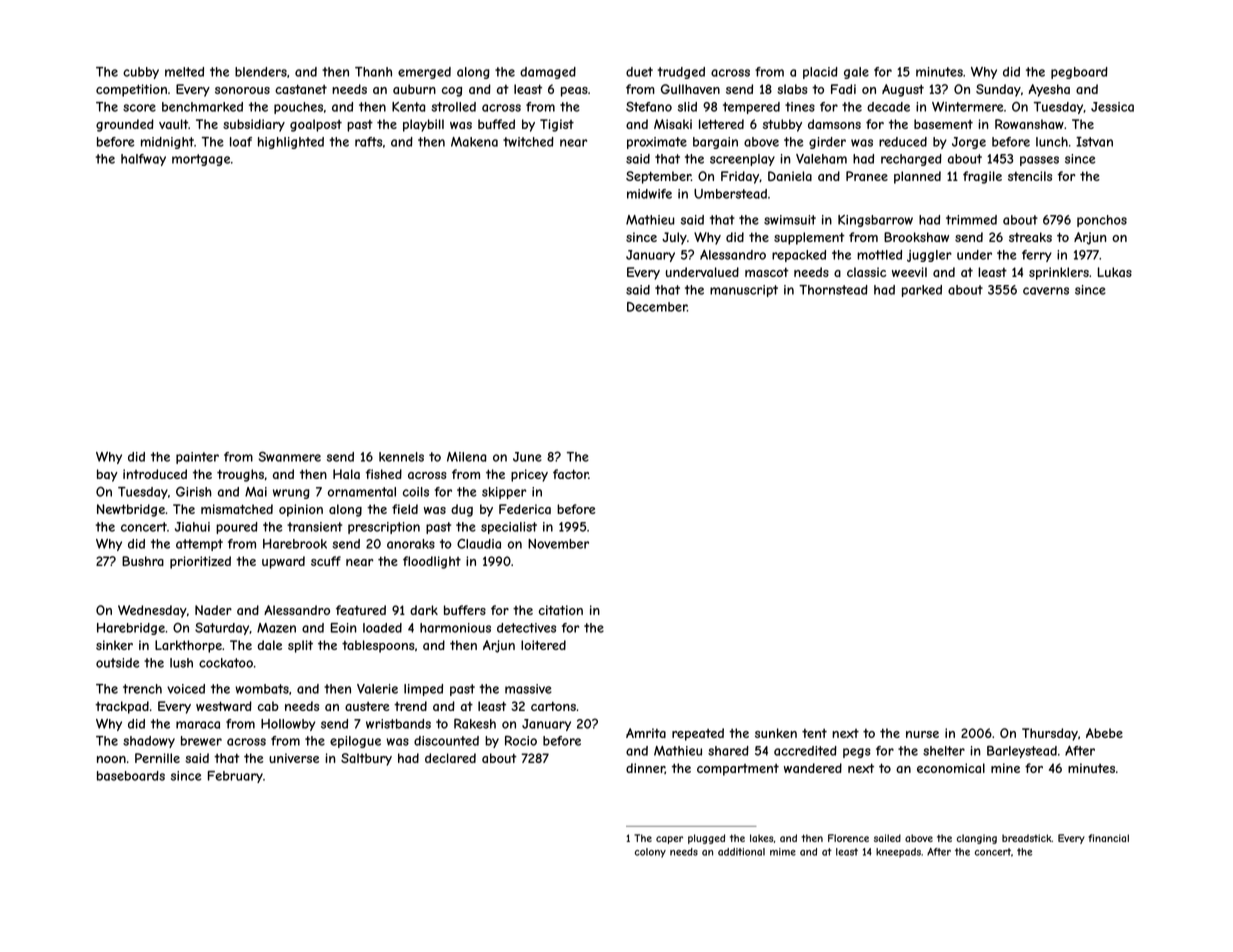 This screenshot has width=1233, height=952. Describe the element at coordinates (131, 776) in the screenshot. I see `baseboards` at that location.
